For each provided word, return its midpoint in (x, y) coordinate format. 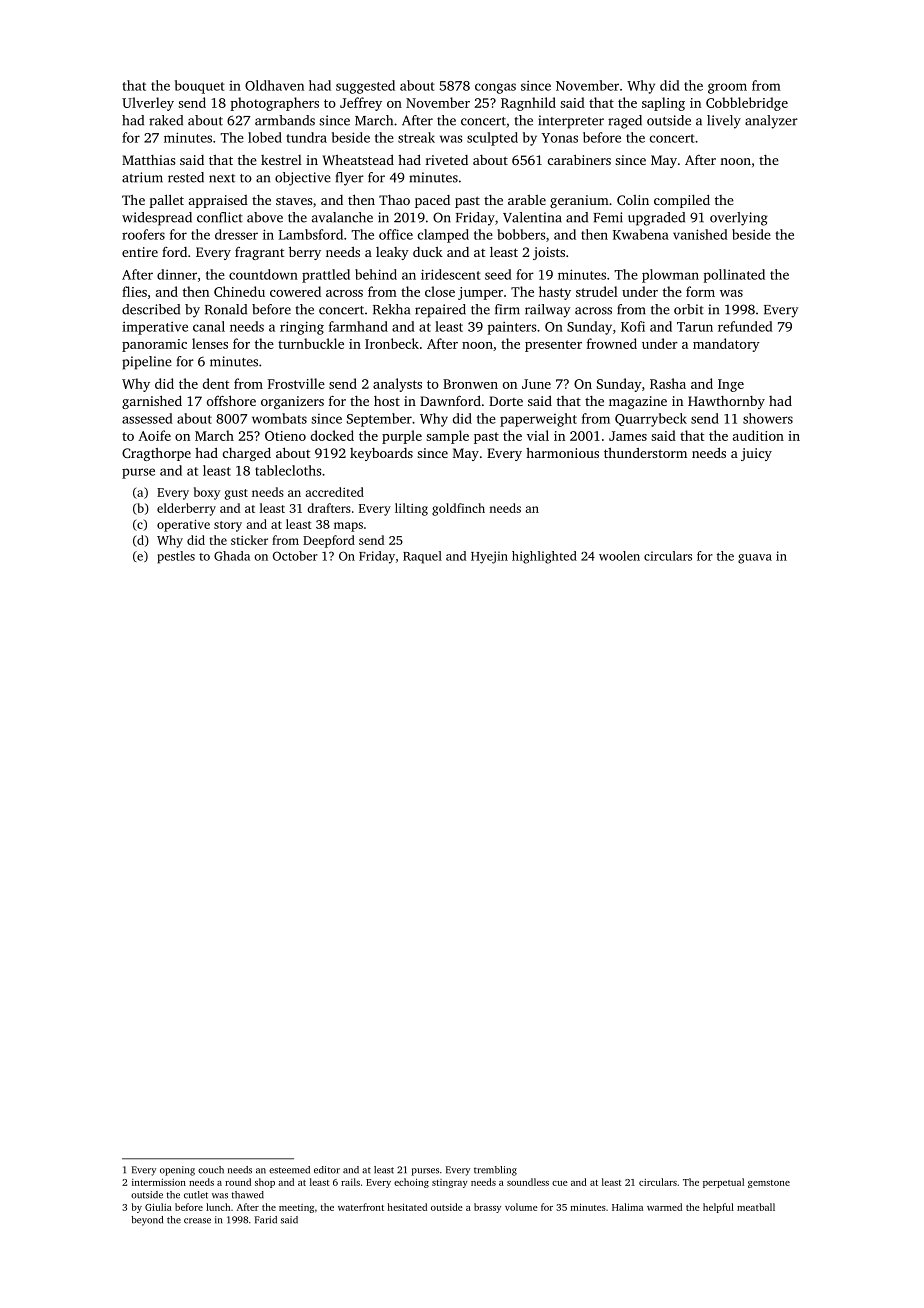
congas (495, 88)
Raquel (422, 557)
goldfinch (458, 509)
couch (211, 1170)
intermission (159, 1182)
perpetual (723, 1183)
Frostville (296, 383)
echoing (411, 1183)
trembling (495, 1171)
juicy (756, 454)
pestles (176, 557)
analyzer (771, 122)
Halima (627, 1207)
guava (755, 559)
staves (294, 200)
